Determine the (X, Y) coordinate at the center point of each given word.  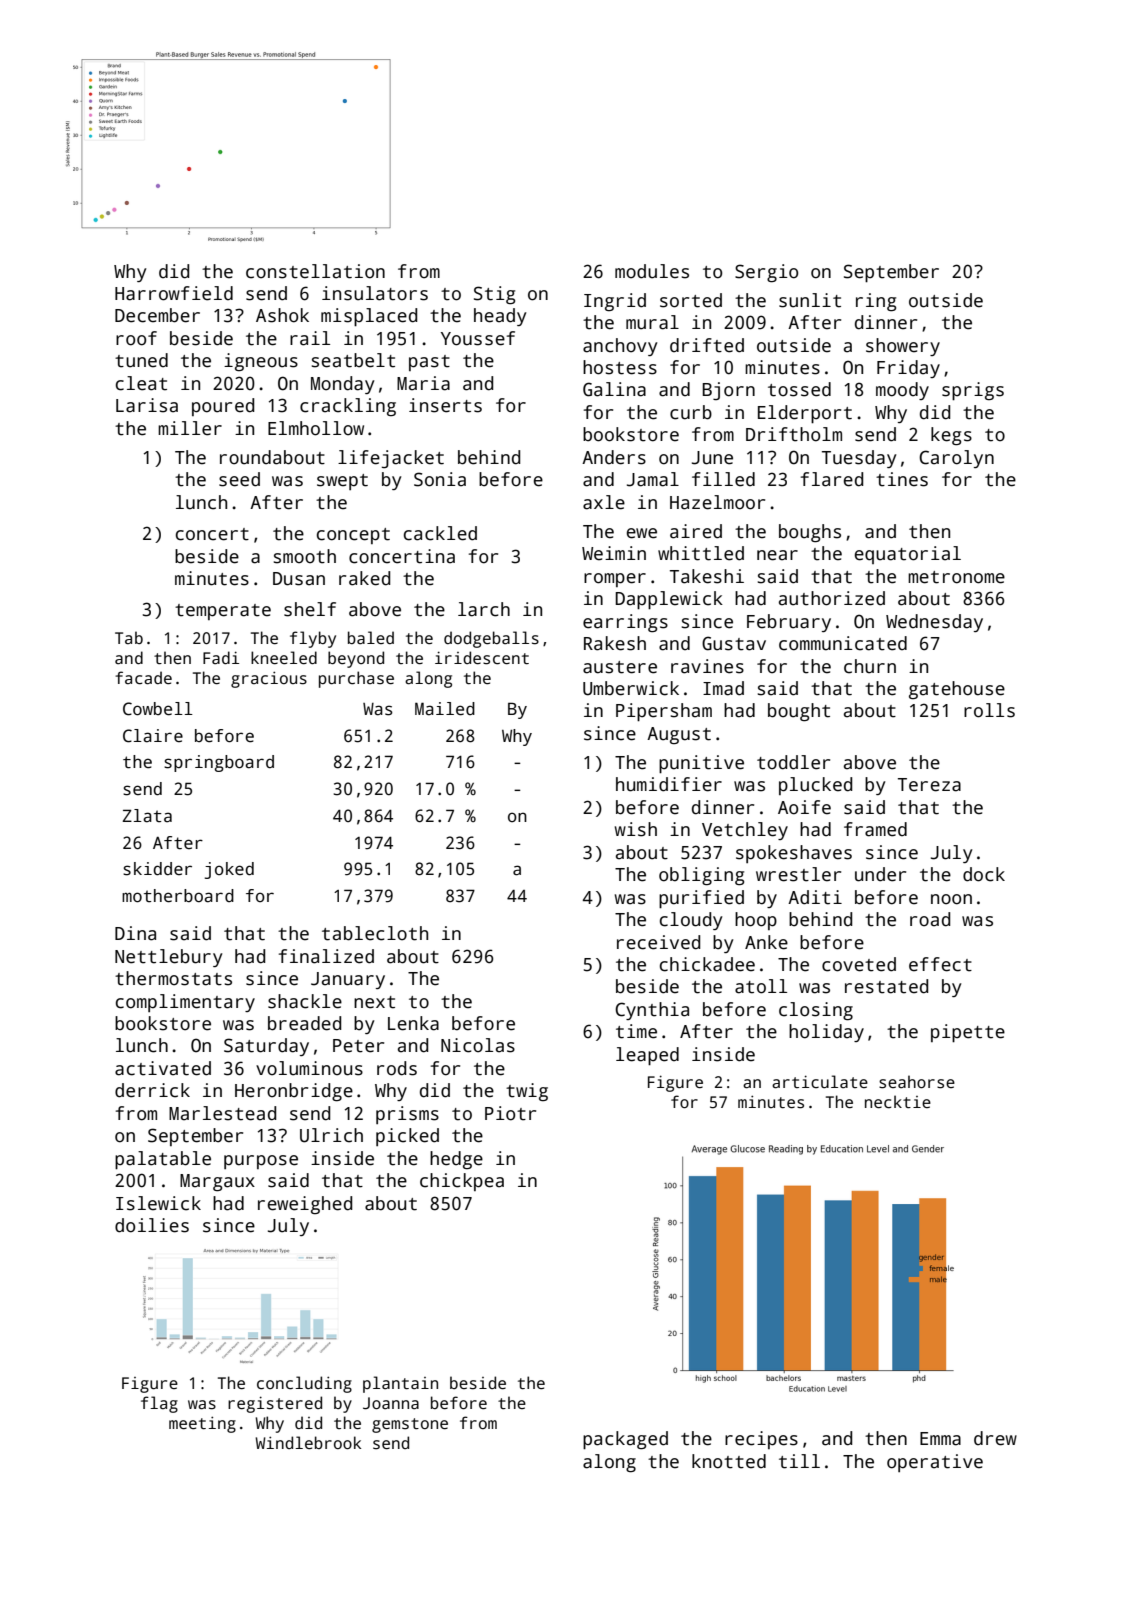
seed (239, 479)
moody (902, 391)
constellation (315, 271)
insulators (375, 293)
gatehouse (957, 690)
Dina (135, 933)
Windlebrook (308, 1442)
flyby (313, 639)
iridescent (482, 658)
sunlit (810, 300)
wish (636, 829)
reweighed (305, 1205)
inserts (445, 405)
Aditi (815, 897)
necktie (898, 1102)
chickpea (462, 1182)
